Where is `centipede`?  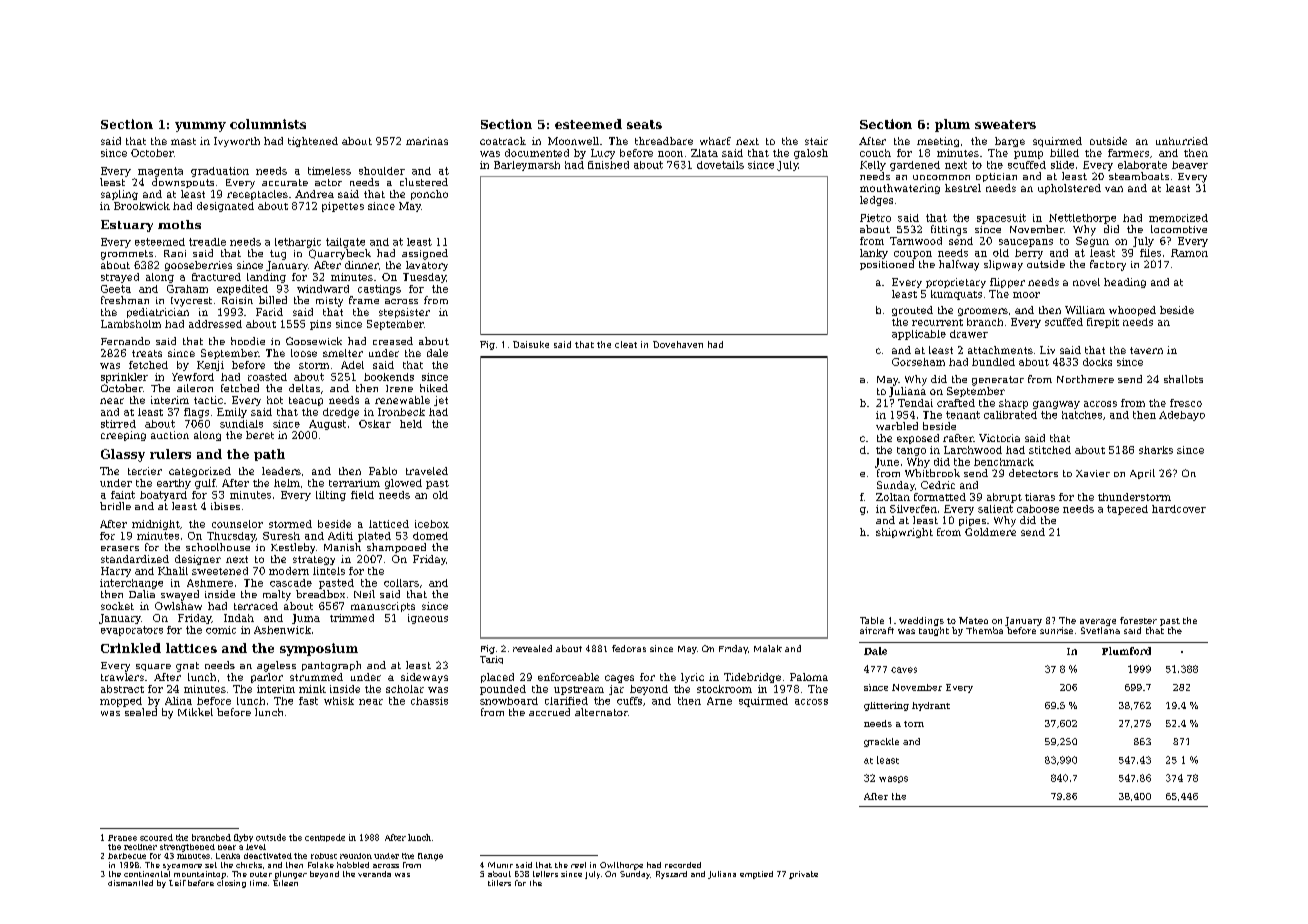
centipede is located at coordinates (325, 838).
